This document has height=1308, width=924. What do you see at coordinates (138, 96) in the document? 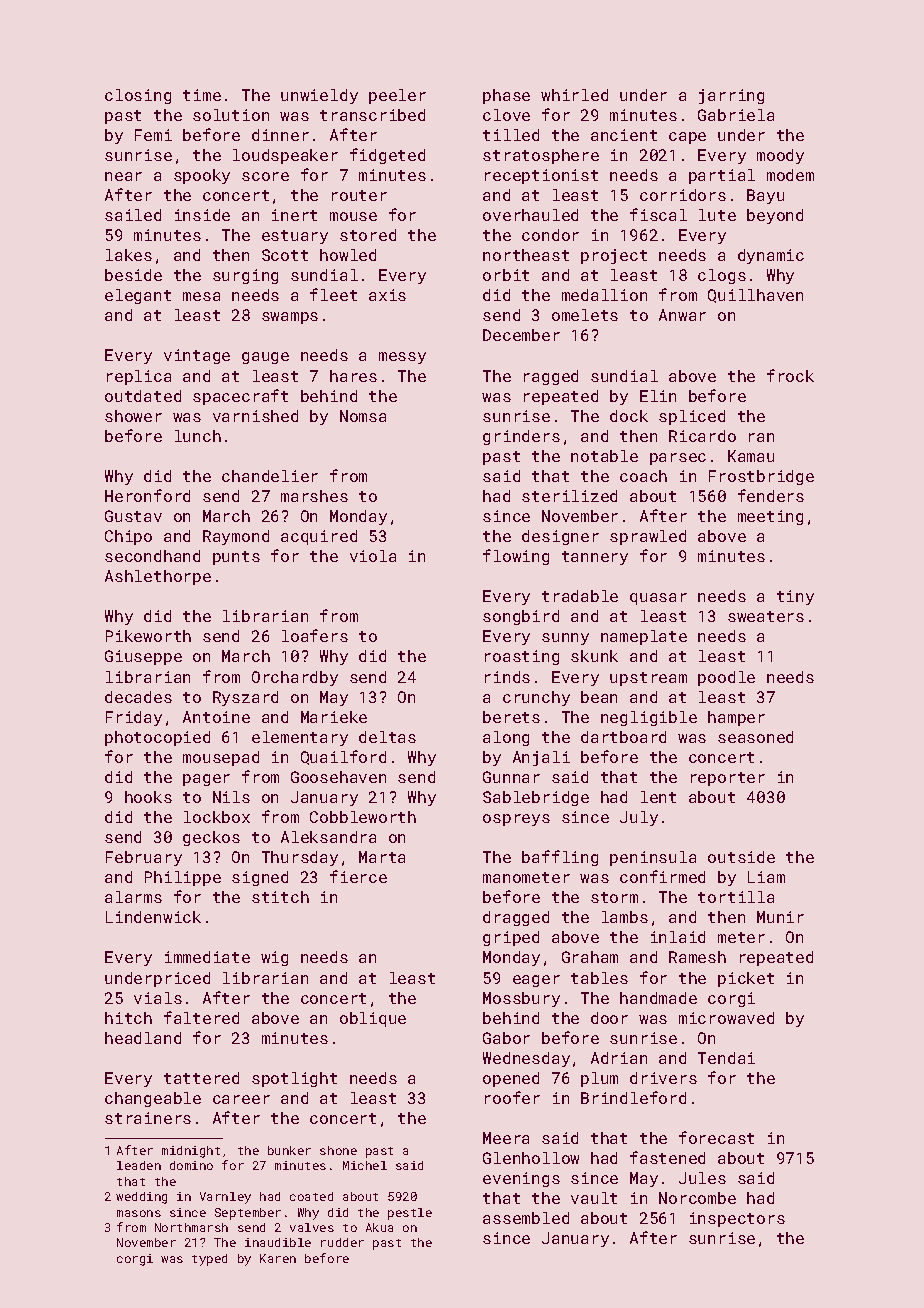
I see `closing` at bounding box center [138, 96].
